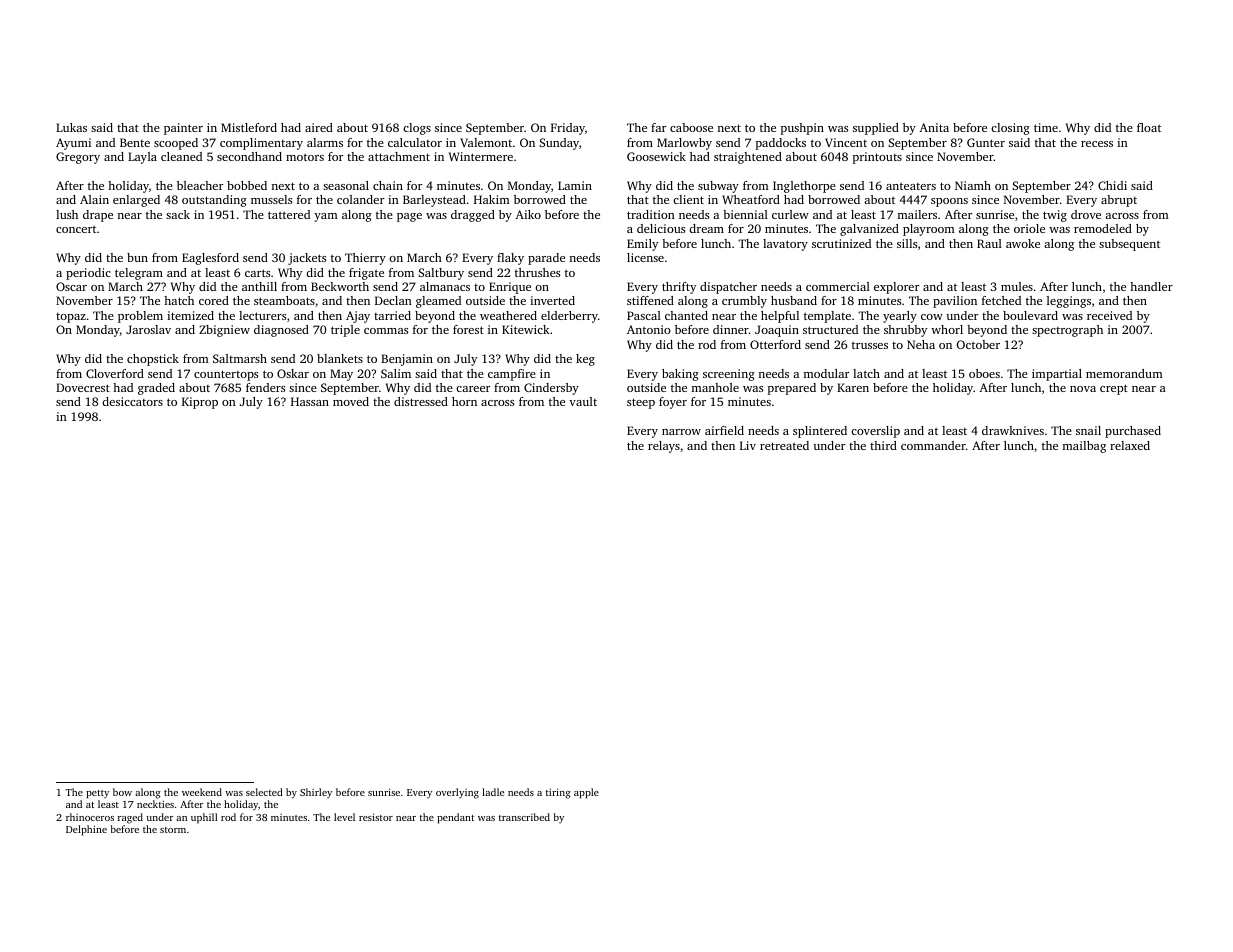  I want to click on Delphine, so click(86, 830).
